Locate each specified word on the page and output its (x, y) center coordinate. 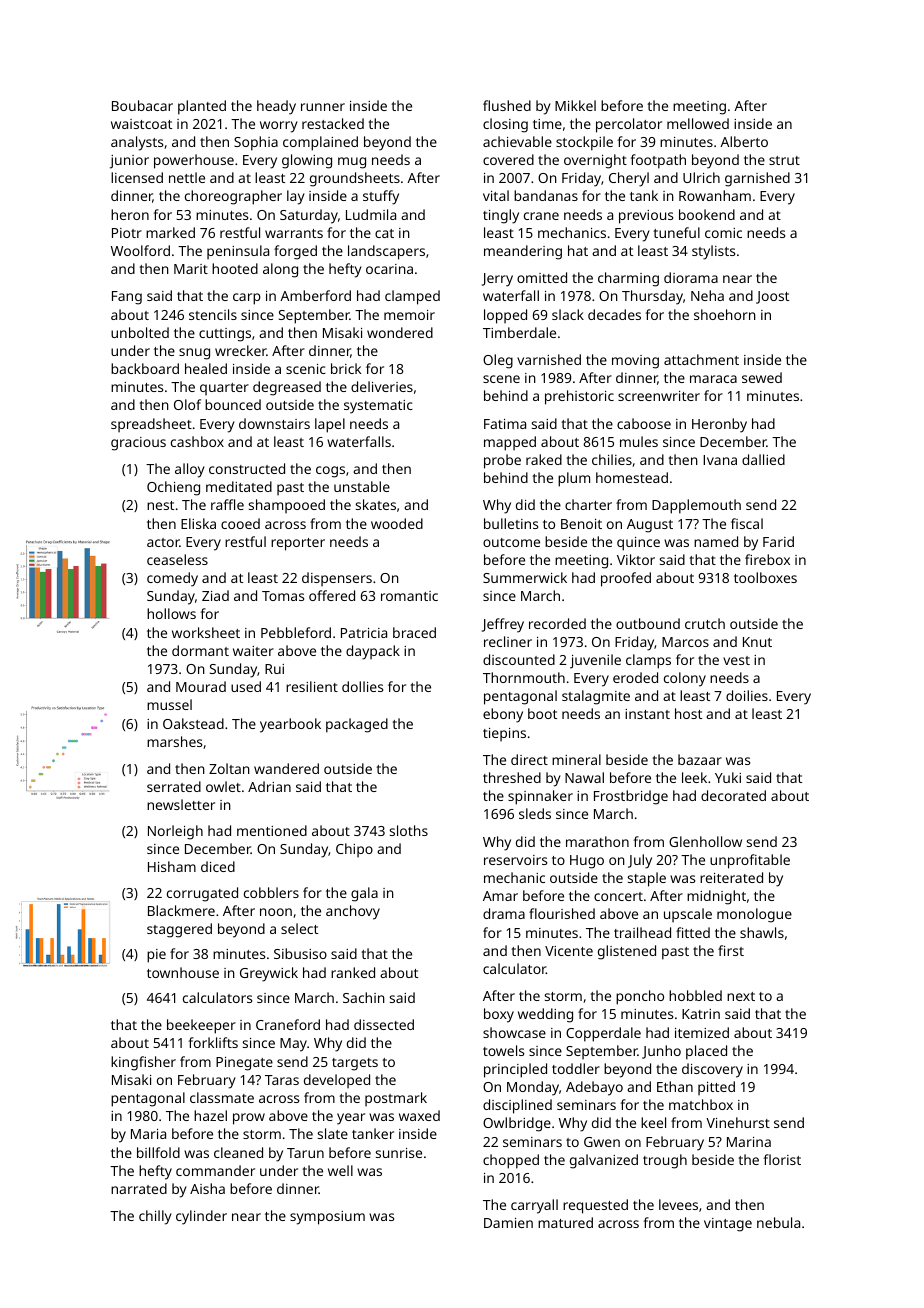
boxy (499, 1015)
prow (249, 1119)
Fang (127, 298)
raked (544, 459)
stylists (713, 252)
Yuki (728, 777)
